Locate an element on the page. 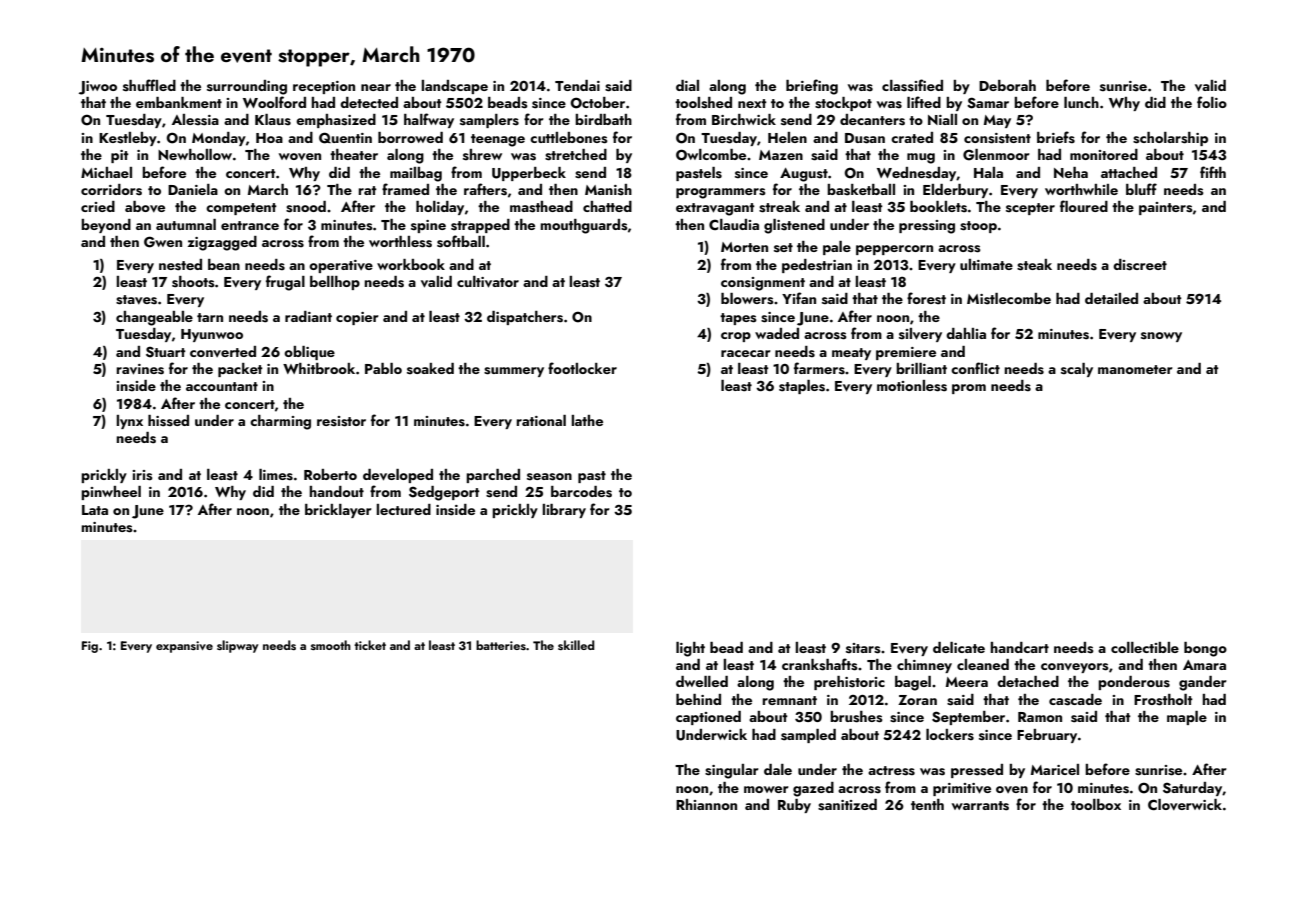 This image has height=924, width=1308. Deborah is located at coordinates (1007, 85).
